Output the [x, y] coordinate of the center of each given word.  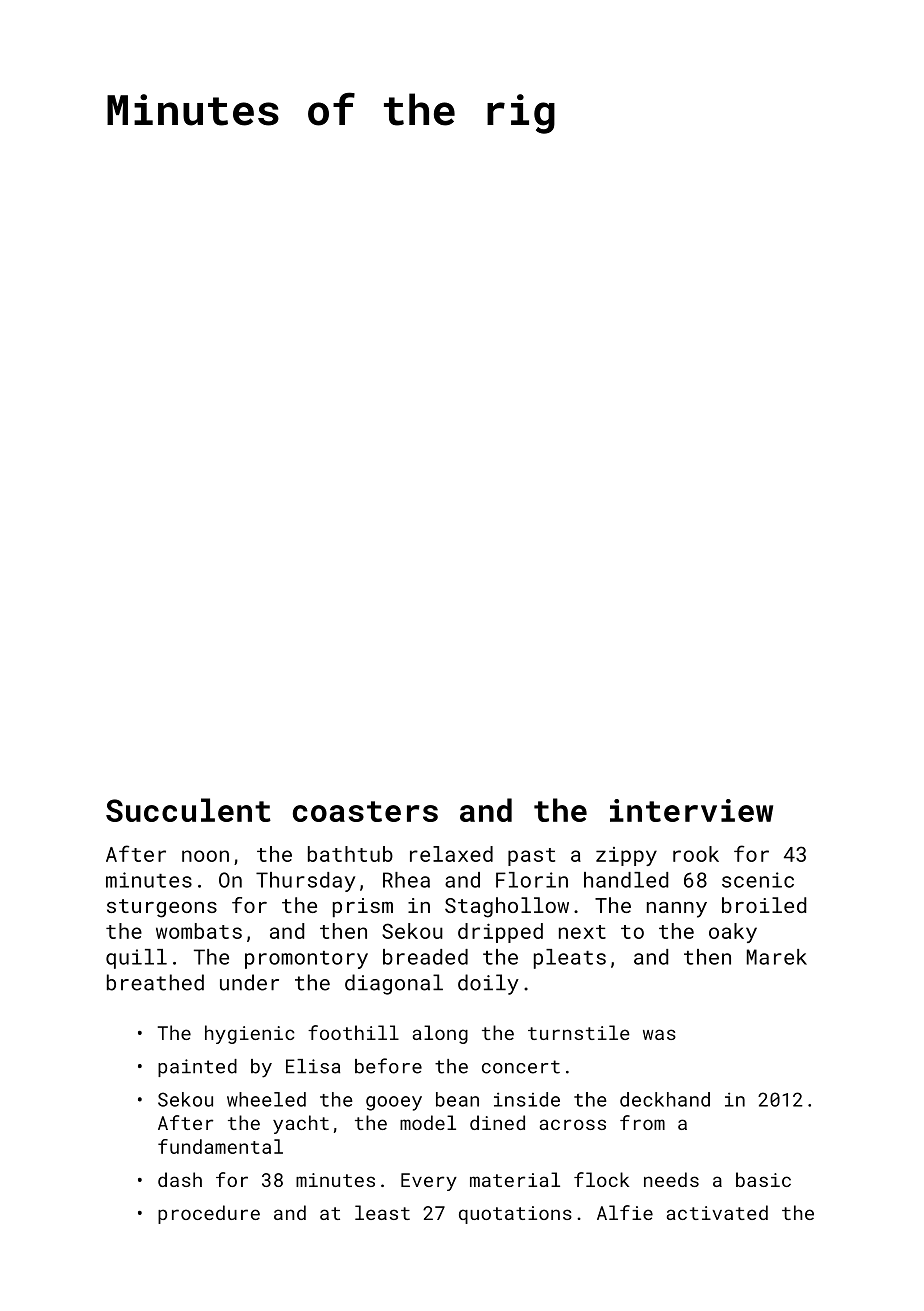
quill [136, 959]
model [428, 1122]
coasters [365, 811]
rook [696, 854]
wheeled [266, 1099]
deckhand [665, 1099]
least [382, 1212]
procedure [209, 1214]
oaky [733, 933]
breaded [425, 957]
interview [691, 810]
